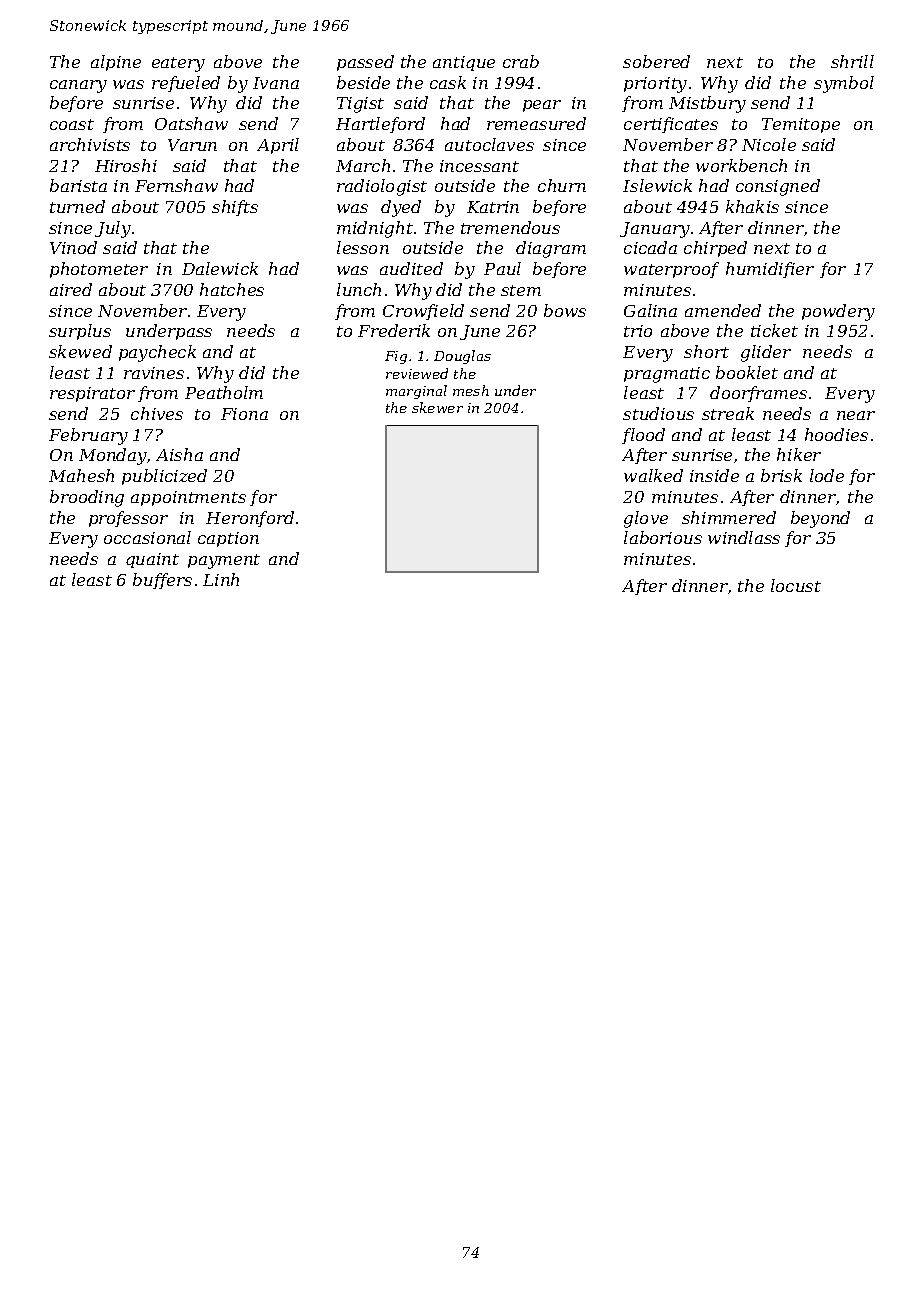 The height and width of the screenshot is (1308, 924). What do you see at coordinates (221, 579) in the screenshot?
I see `Linh` at bounding box center [221, 579].
